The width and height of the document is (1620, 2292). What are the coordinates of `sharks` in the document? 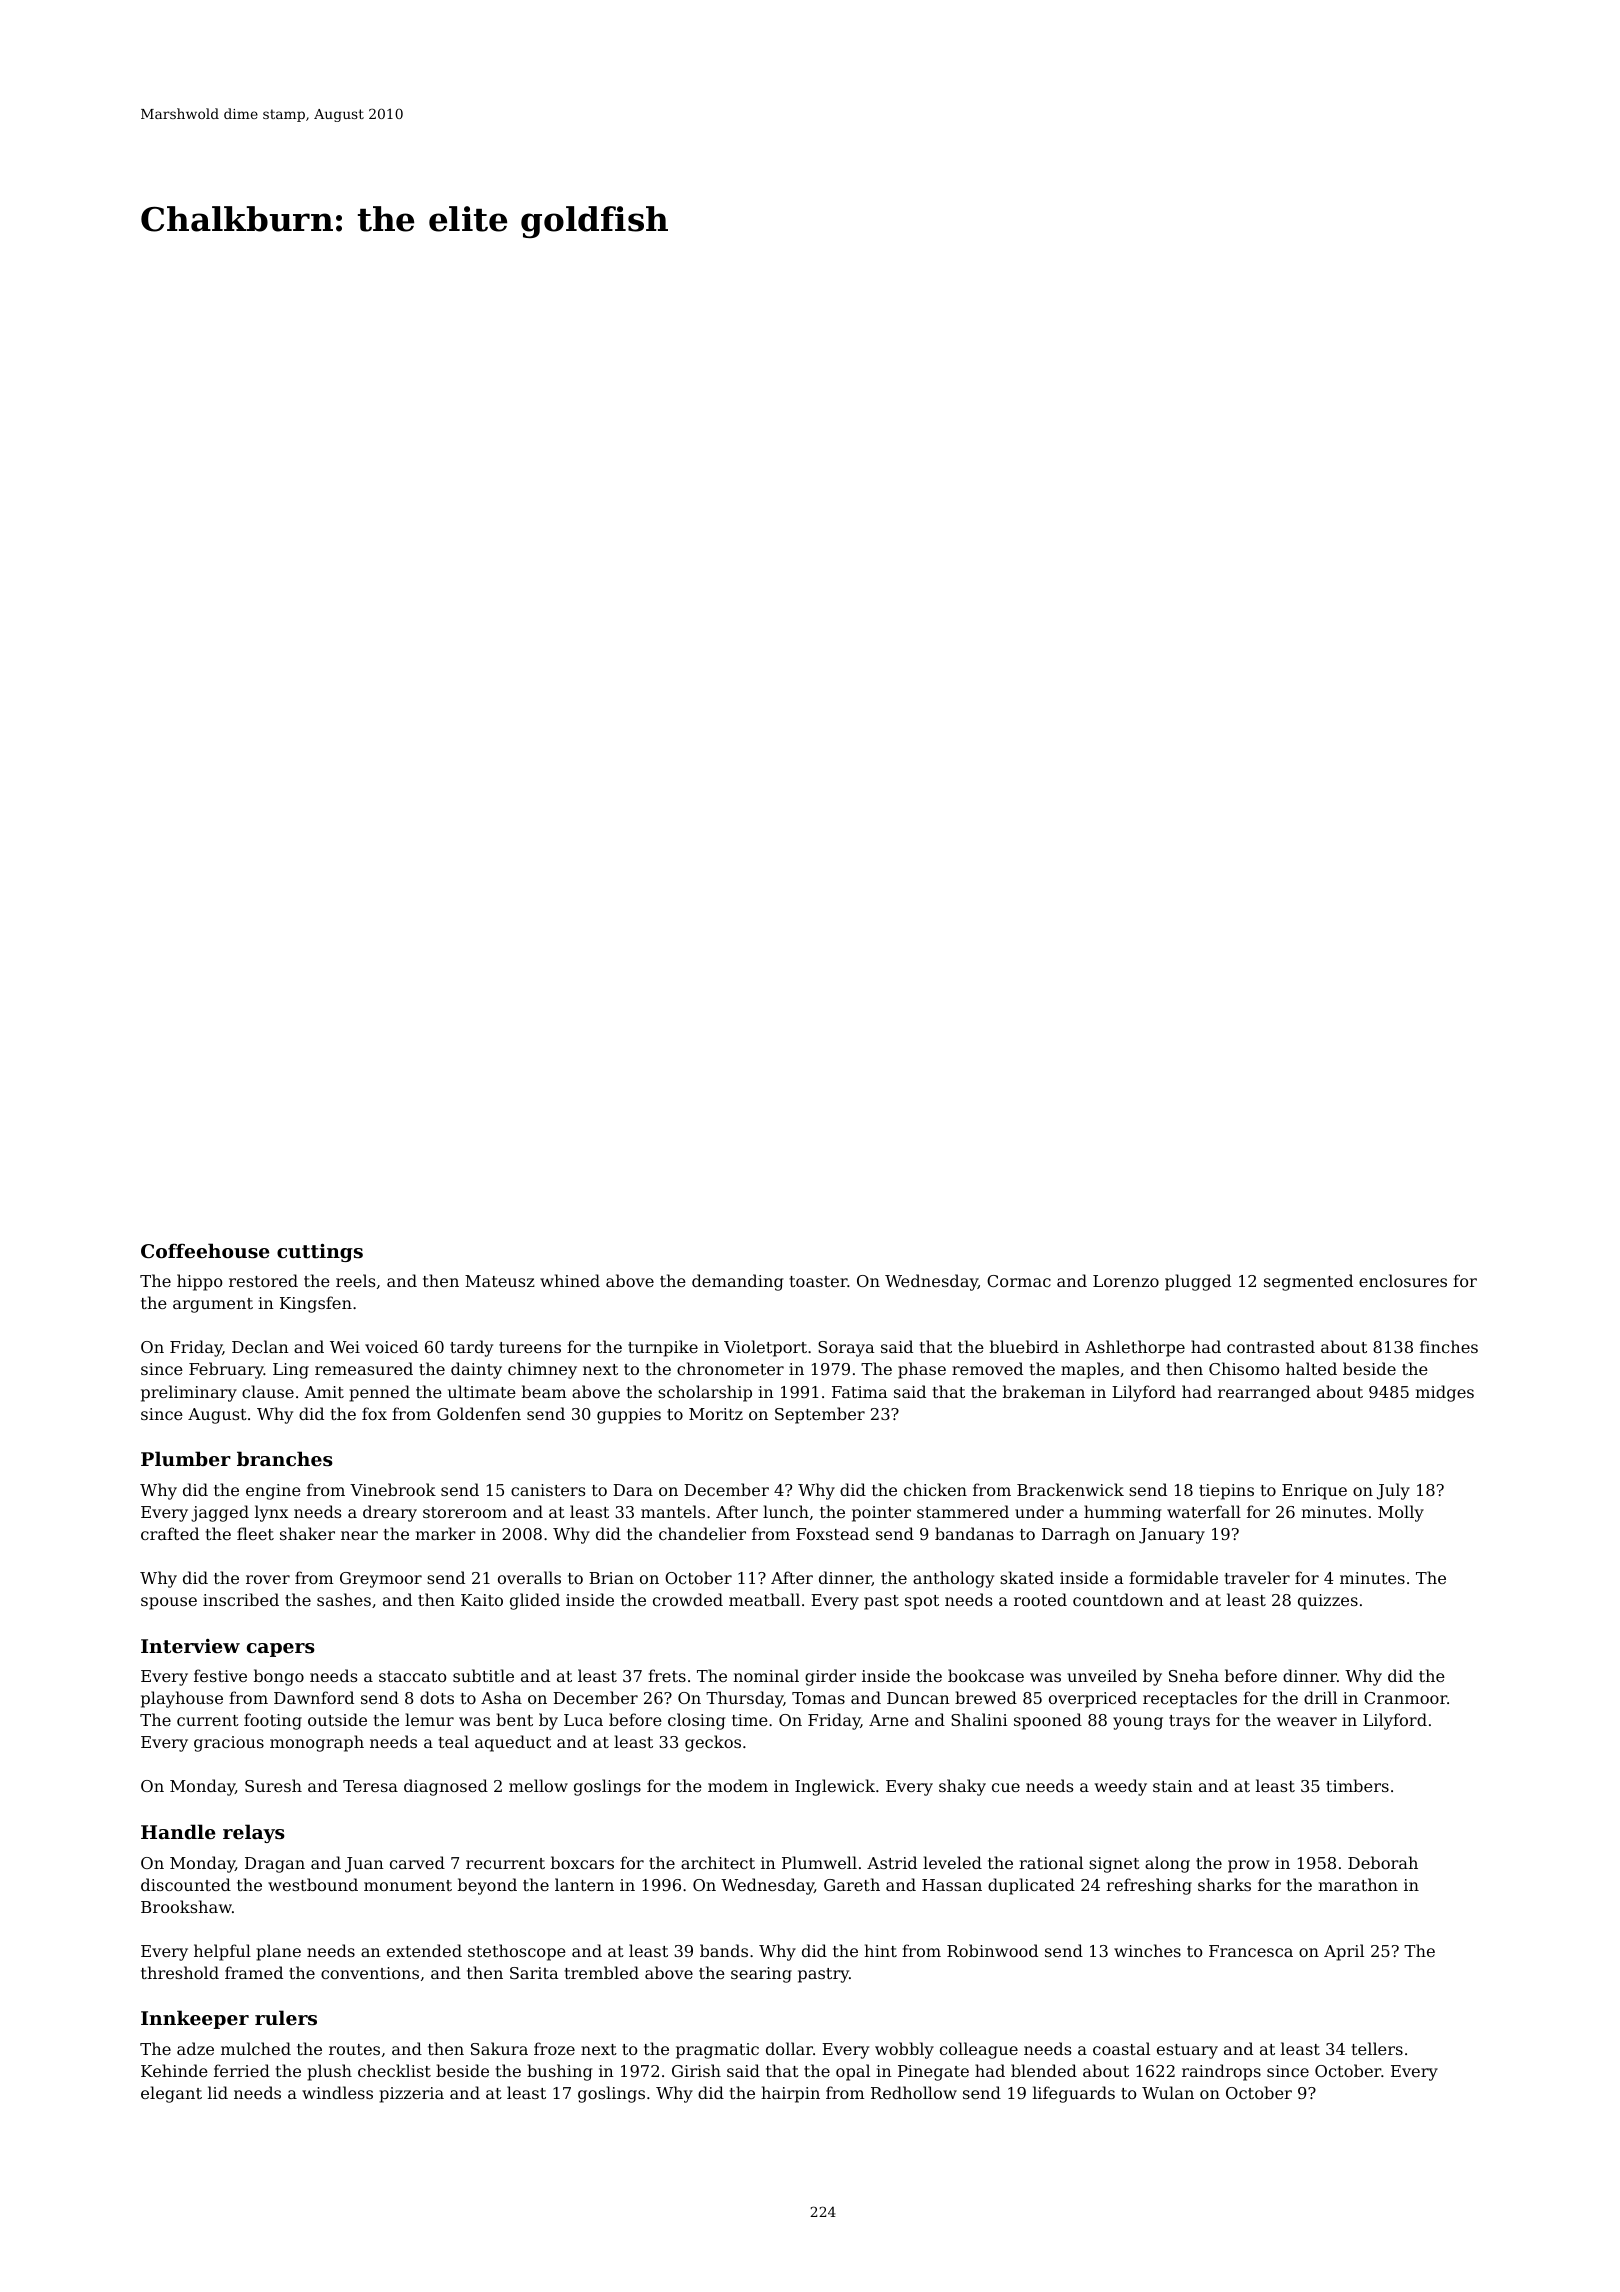 It's located at (1224, 1884).
